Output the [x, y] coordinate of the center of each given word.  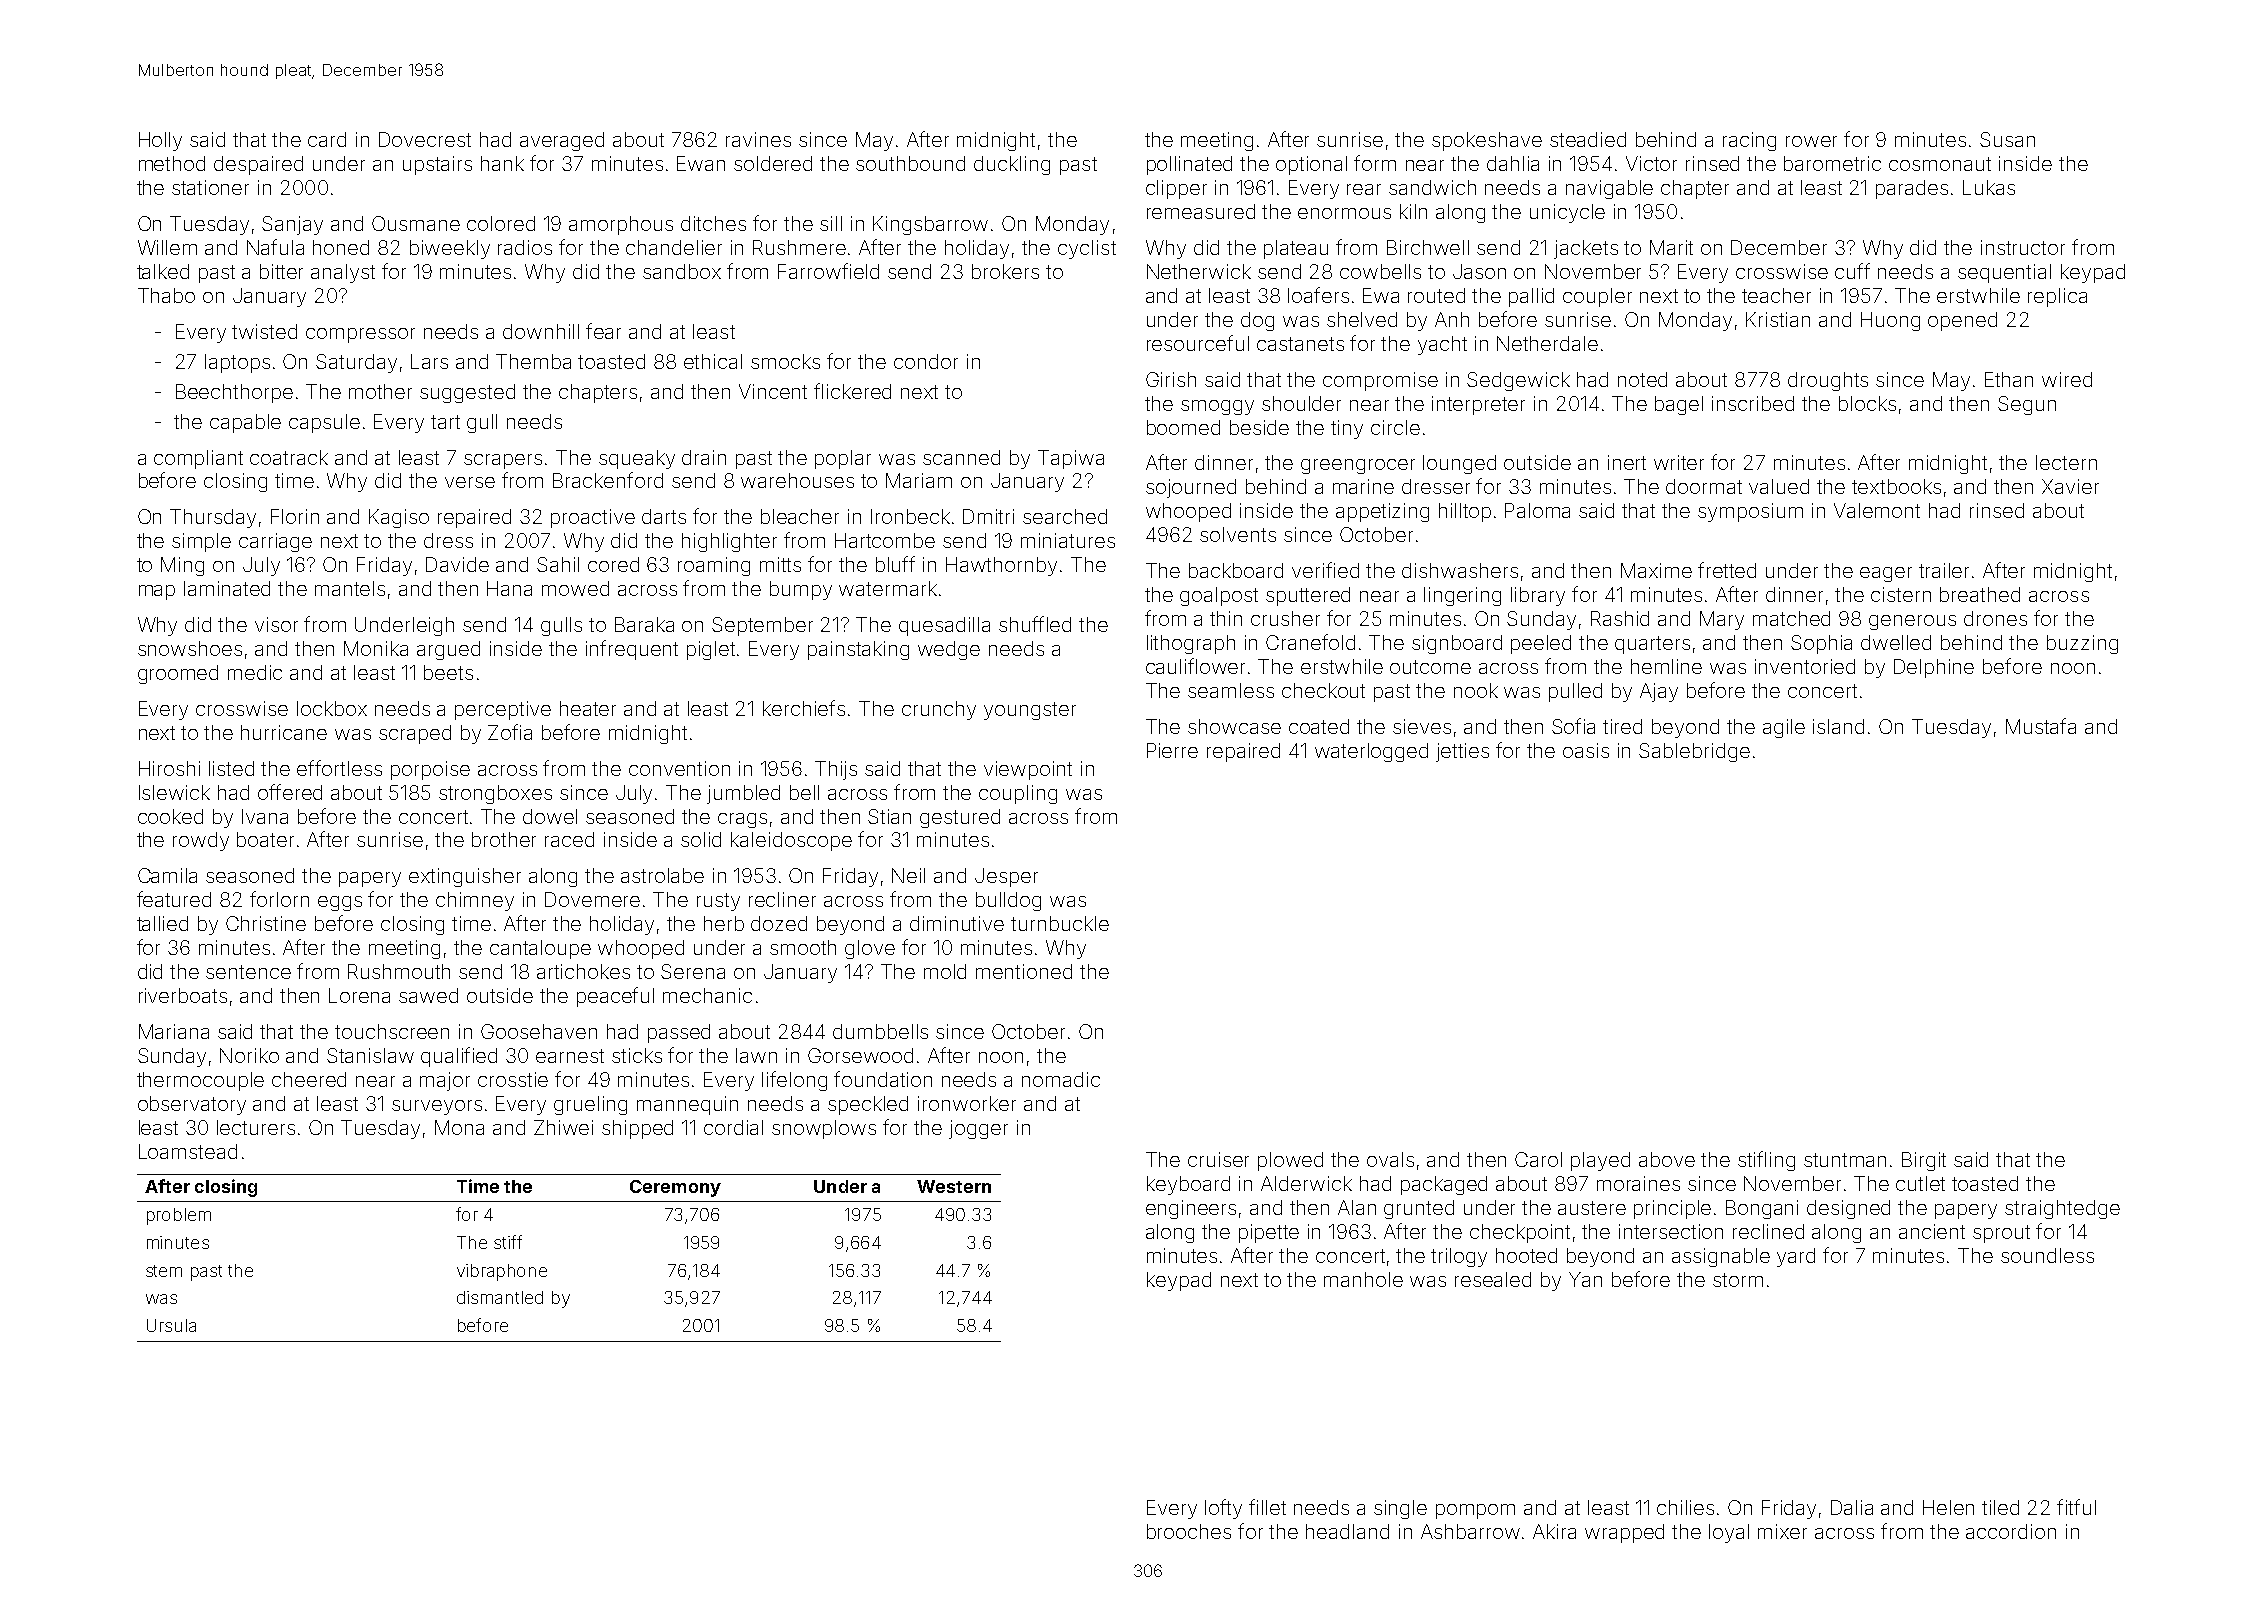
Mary [1722, 620]
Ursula [171, 1325]
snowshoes [190, 648]
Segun [2027, 405]
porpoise [430, 770]
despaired [258, 165]
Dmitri [988, 516]
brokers [1005, 271]
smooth [803, 947]
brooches [1189, 1531]
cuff [1852, 271]
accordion [2011, 1531]
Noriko [249, 1055]
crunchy [939, 710]
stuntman [1845, 1160]
